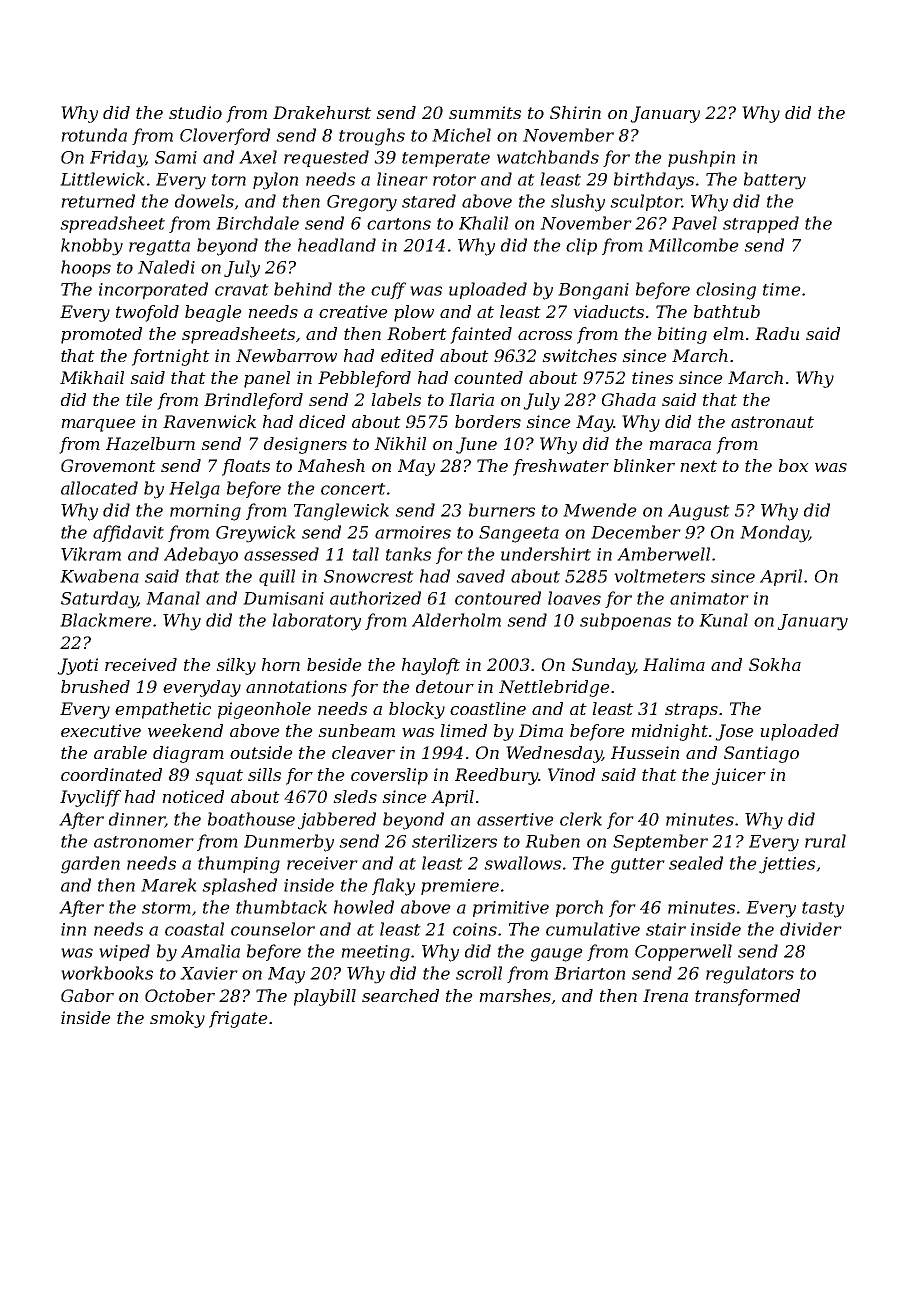 Image resolution: width=908 pixels, height=1316 pixels. What do you see at coordinates (209, 973) in the page?
I see `Xavier` at bounding box center [209, 973].
